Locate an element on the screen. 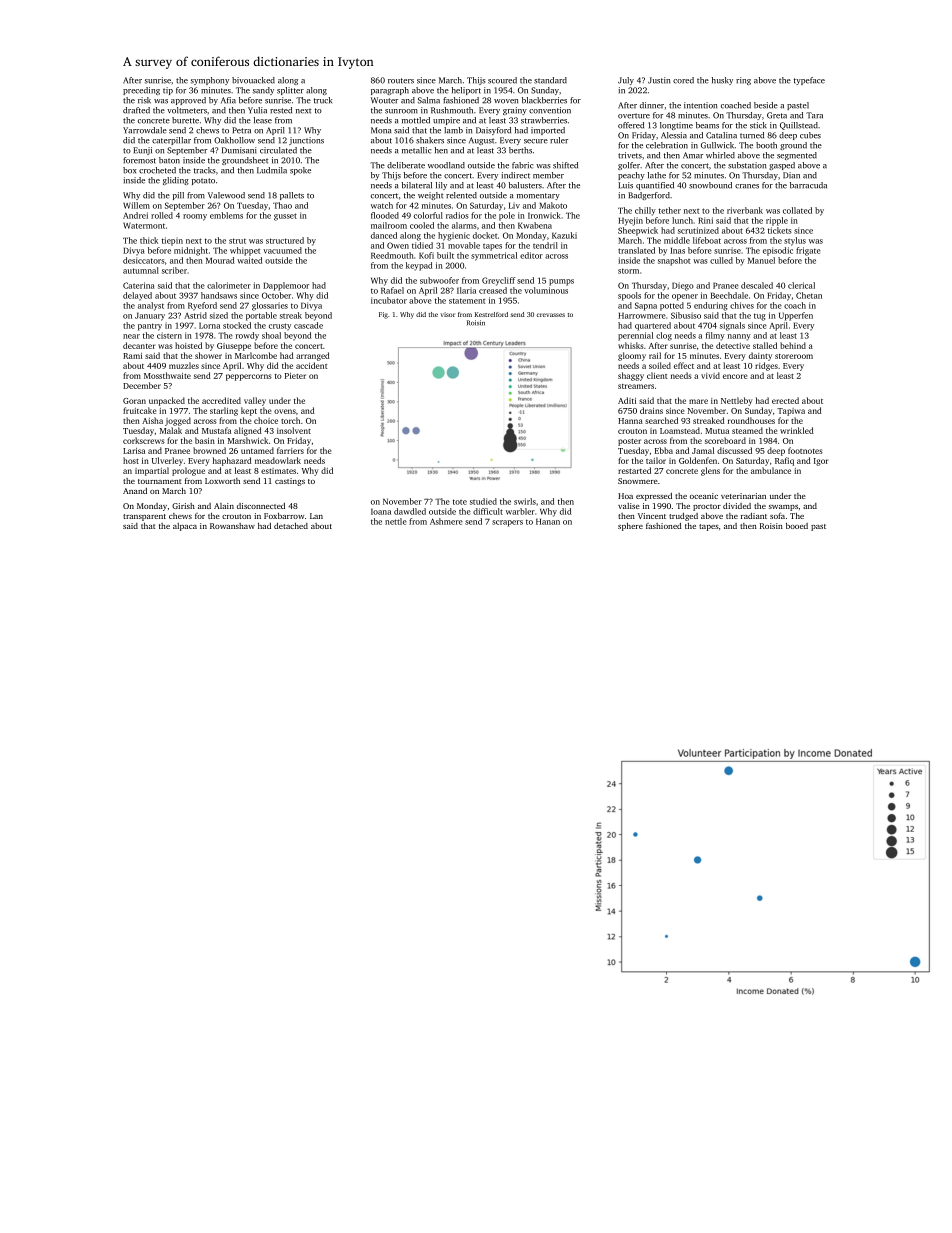 The image size is (952, 1233). erected is located at coordinates (785, 400).
